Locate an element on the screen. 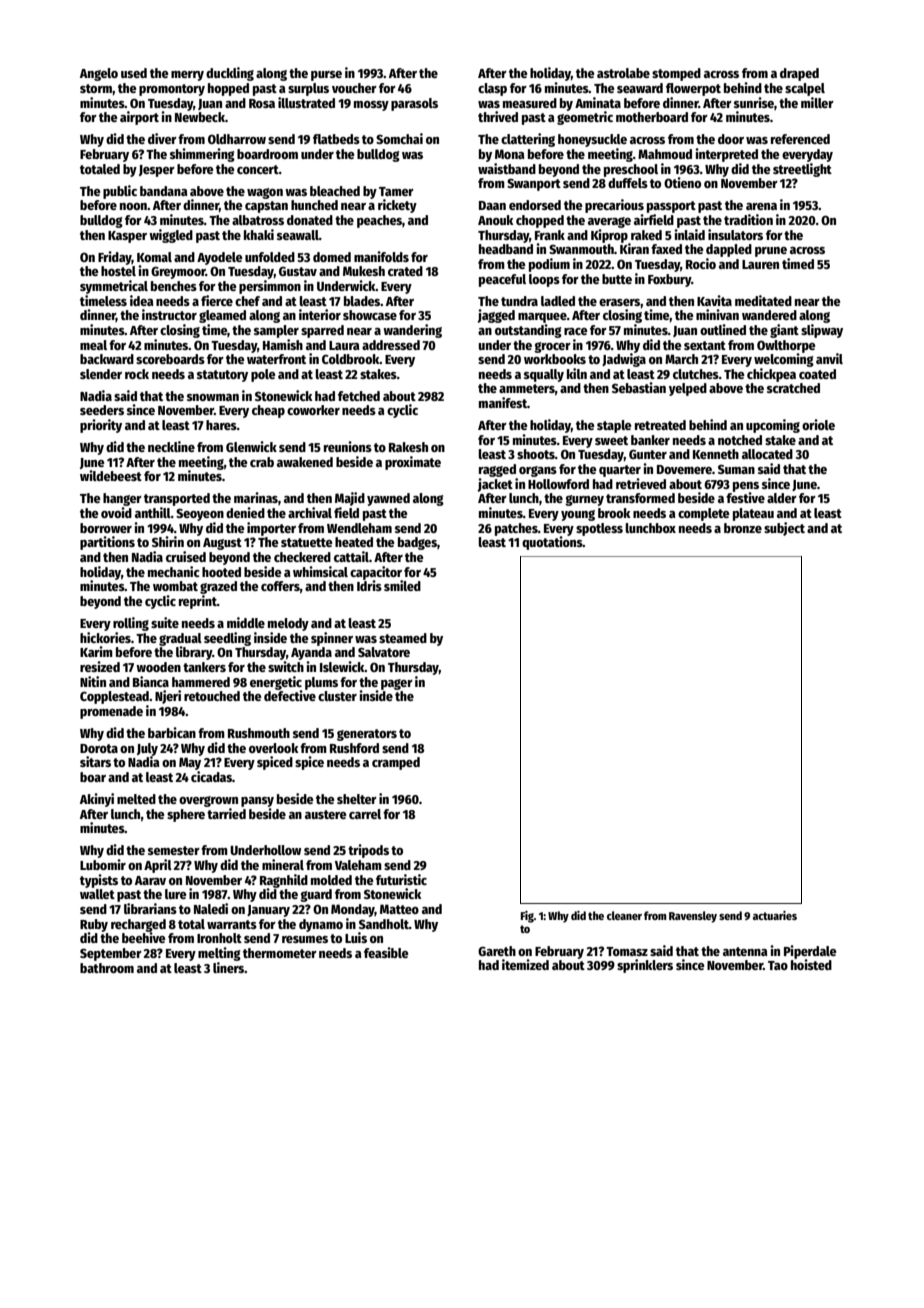 This screenshot has height=1308, width=924. seeders is located at coordinates (102, 410).
